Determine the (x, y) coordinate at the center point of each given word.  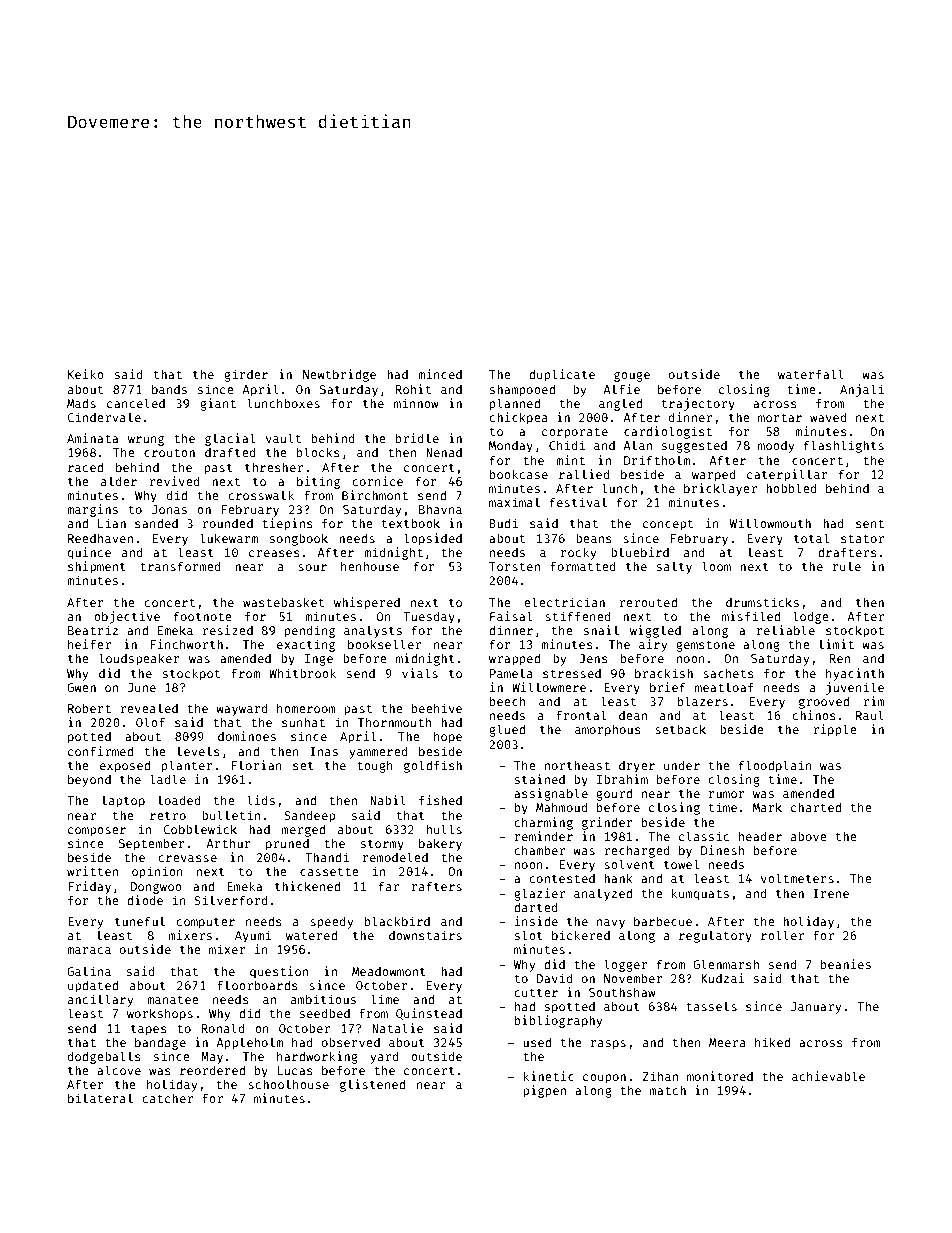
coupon (604, 1079)
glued (507, 730)
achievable (828, 1076)
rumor (727, 794)
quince (89, 553)
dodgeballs (104, 1057)
